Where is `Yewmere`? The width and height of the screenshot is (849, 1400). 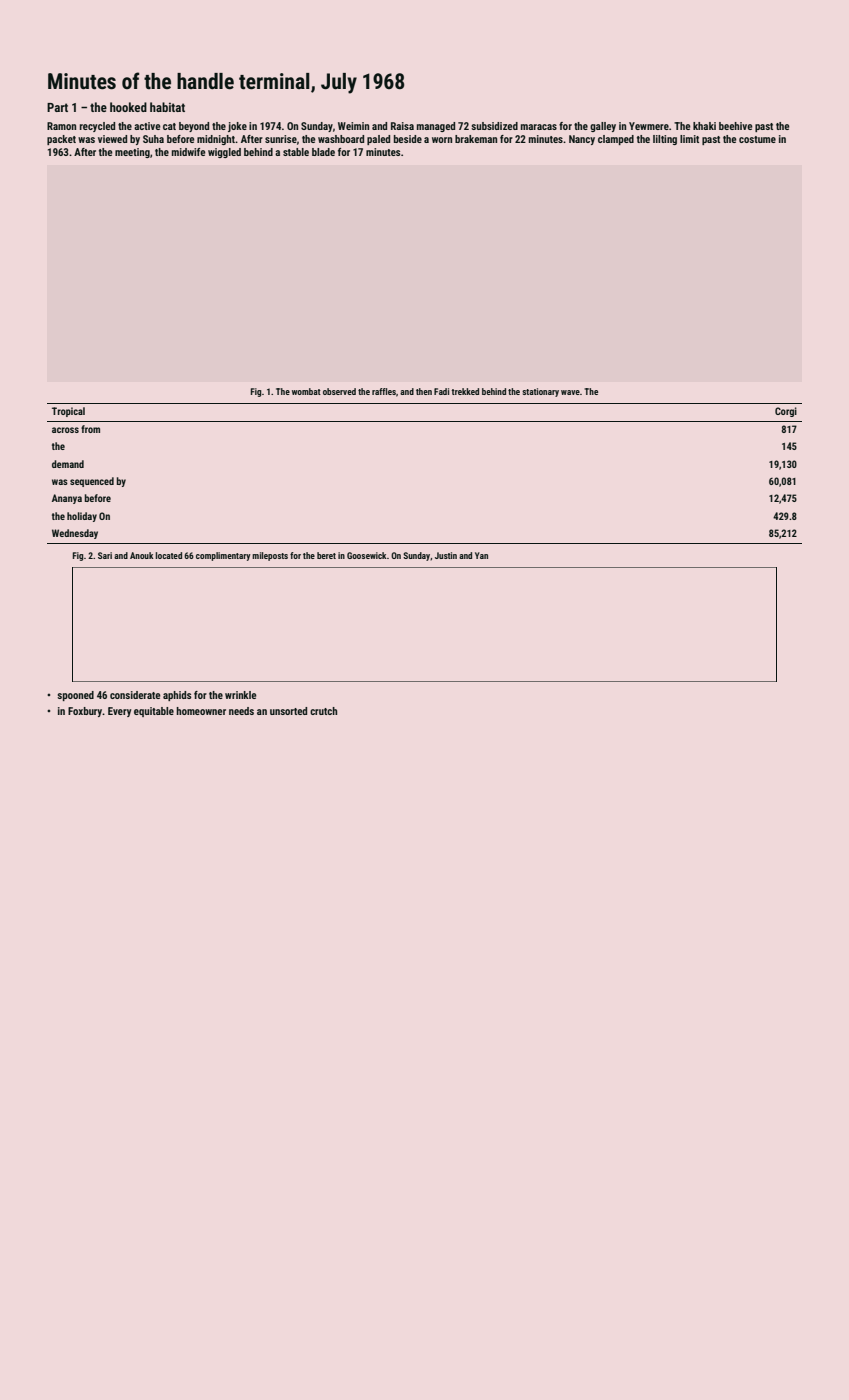 Yewmere is located at coordinates (649, 126).
